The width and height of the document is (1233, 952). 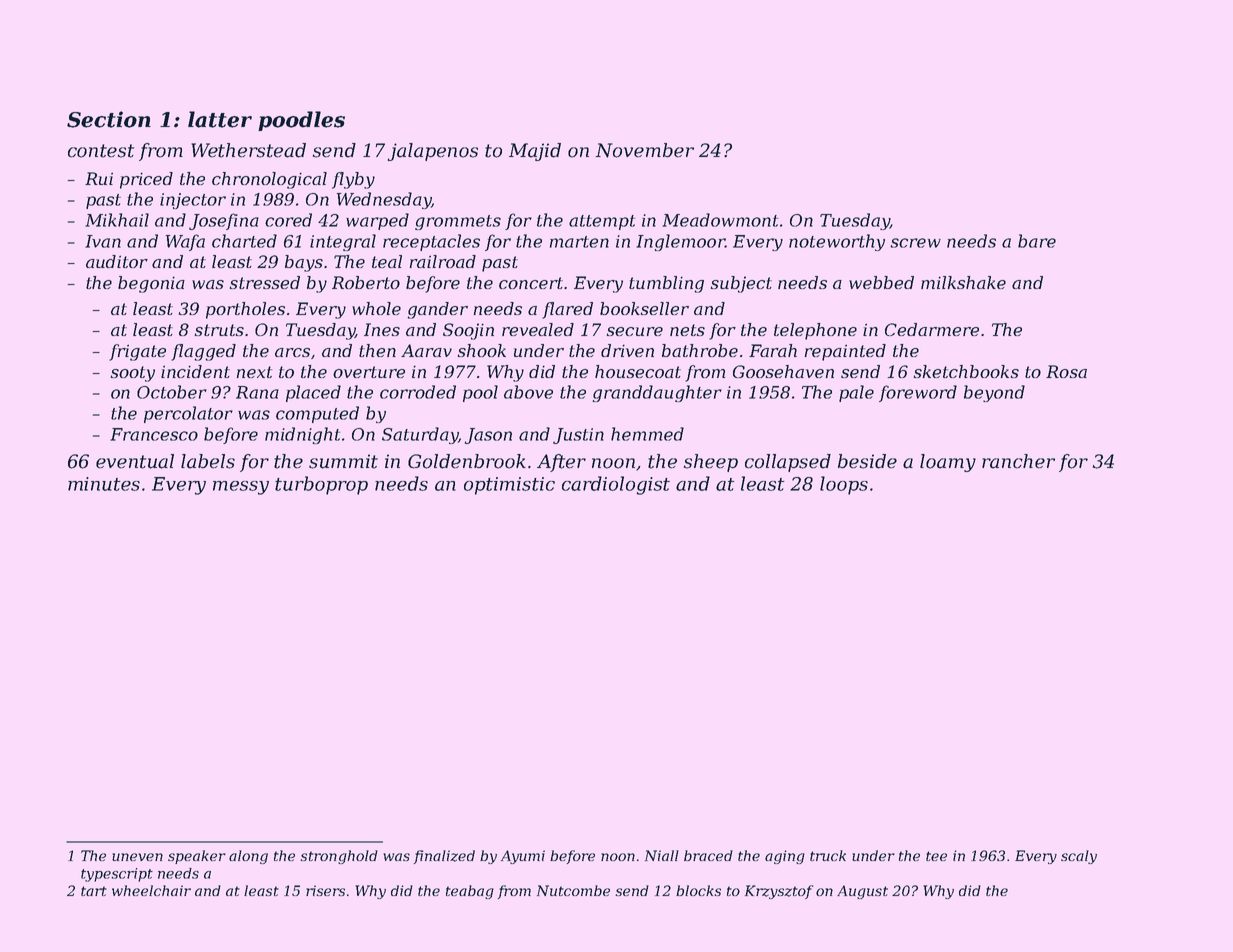 I want to click on sooty, so click(x=133, y=374).
